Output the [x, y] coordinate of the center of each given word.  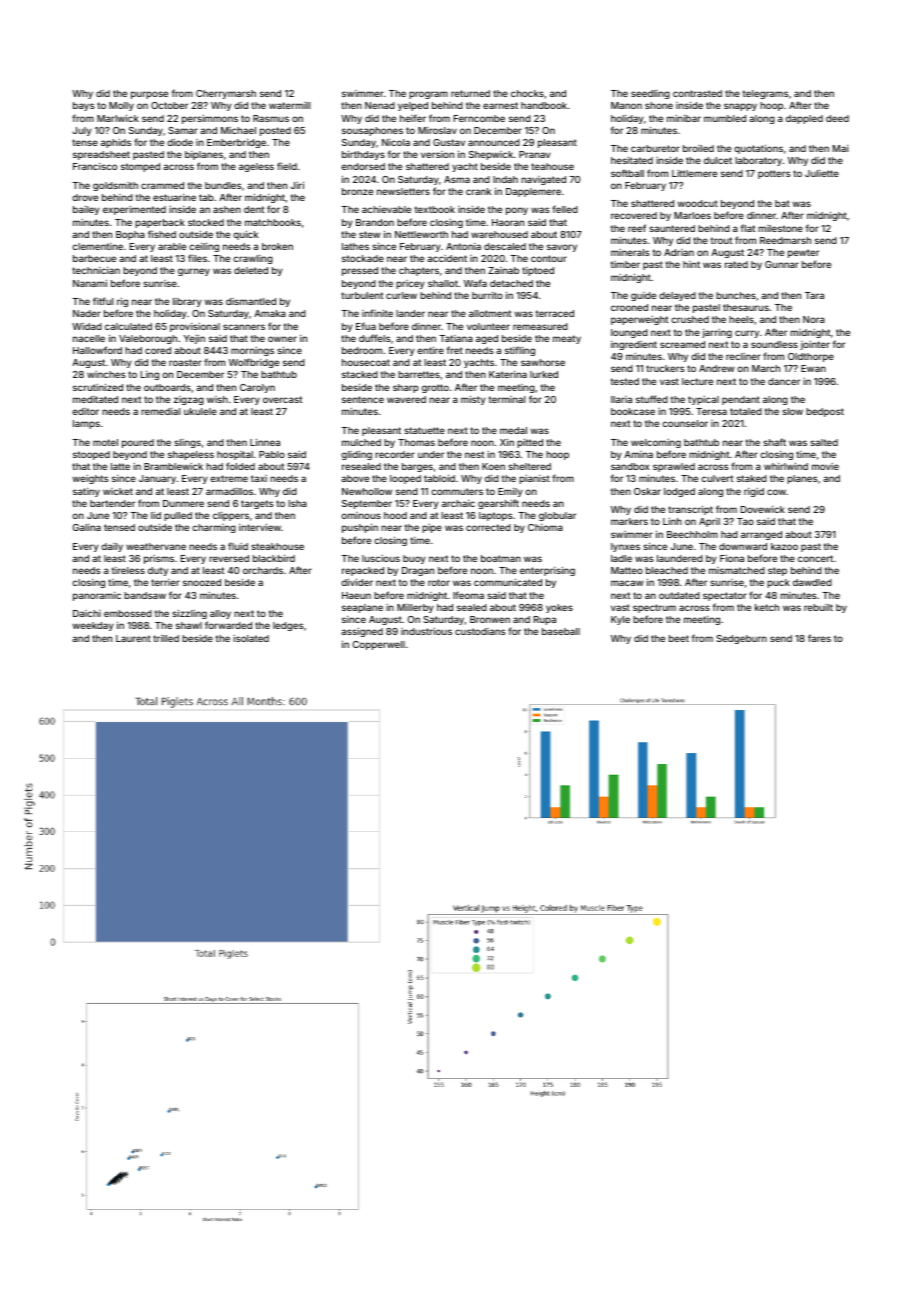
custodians [480, 631]
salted [824, 442]
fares [819, 638]
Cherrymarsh [226, 94]
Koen [493, 466]
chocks [527, 93]
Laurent [133, 638]
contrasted [697, 93]
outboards [167, 387]
